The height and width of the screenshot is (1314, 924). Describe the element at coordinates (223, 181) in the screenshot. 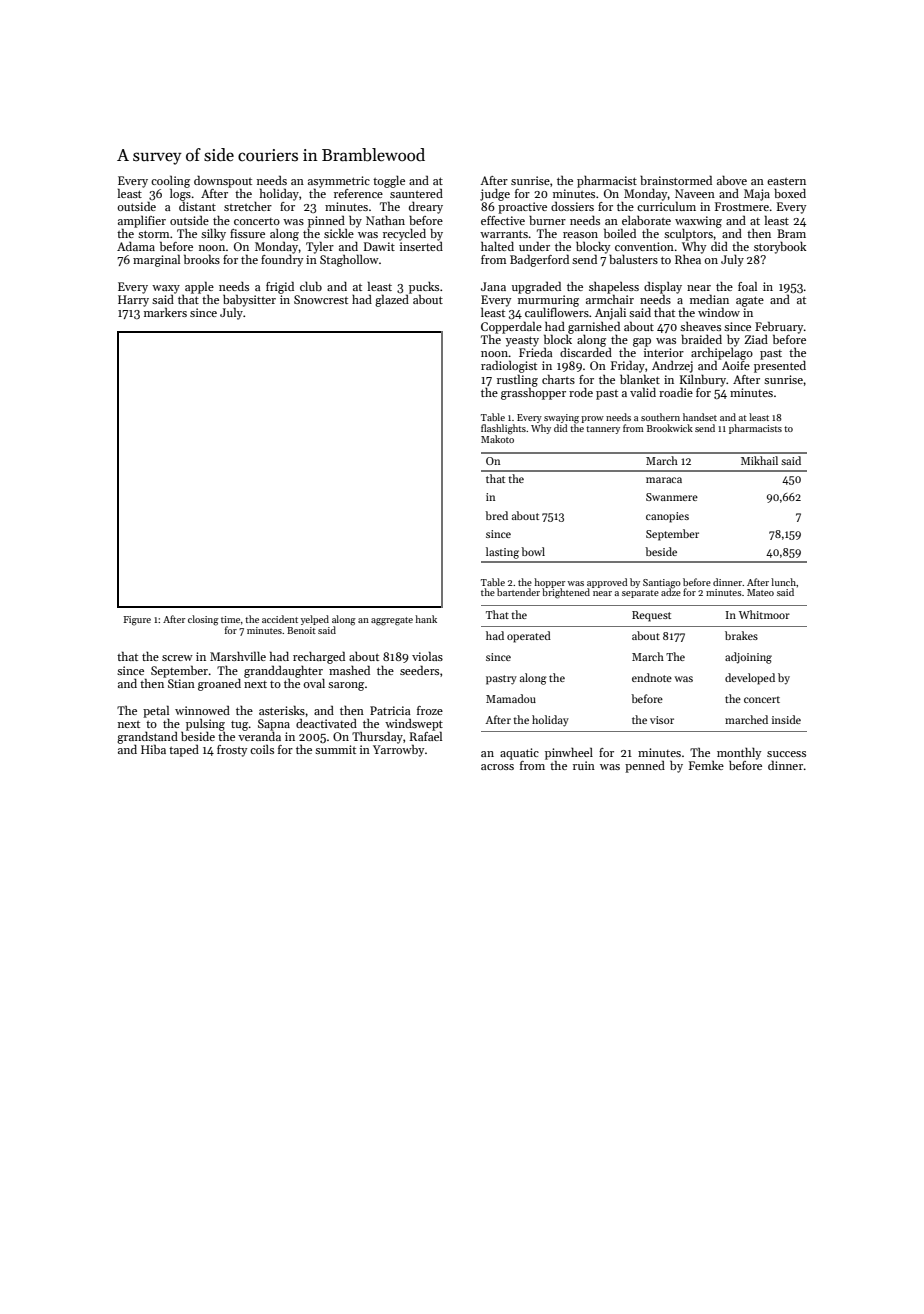

I see `downspout` at that location.
